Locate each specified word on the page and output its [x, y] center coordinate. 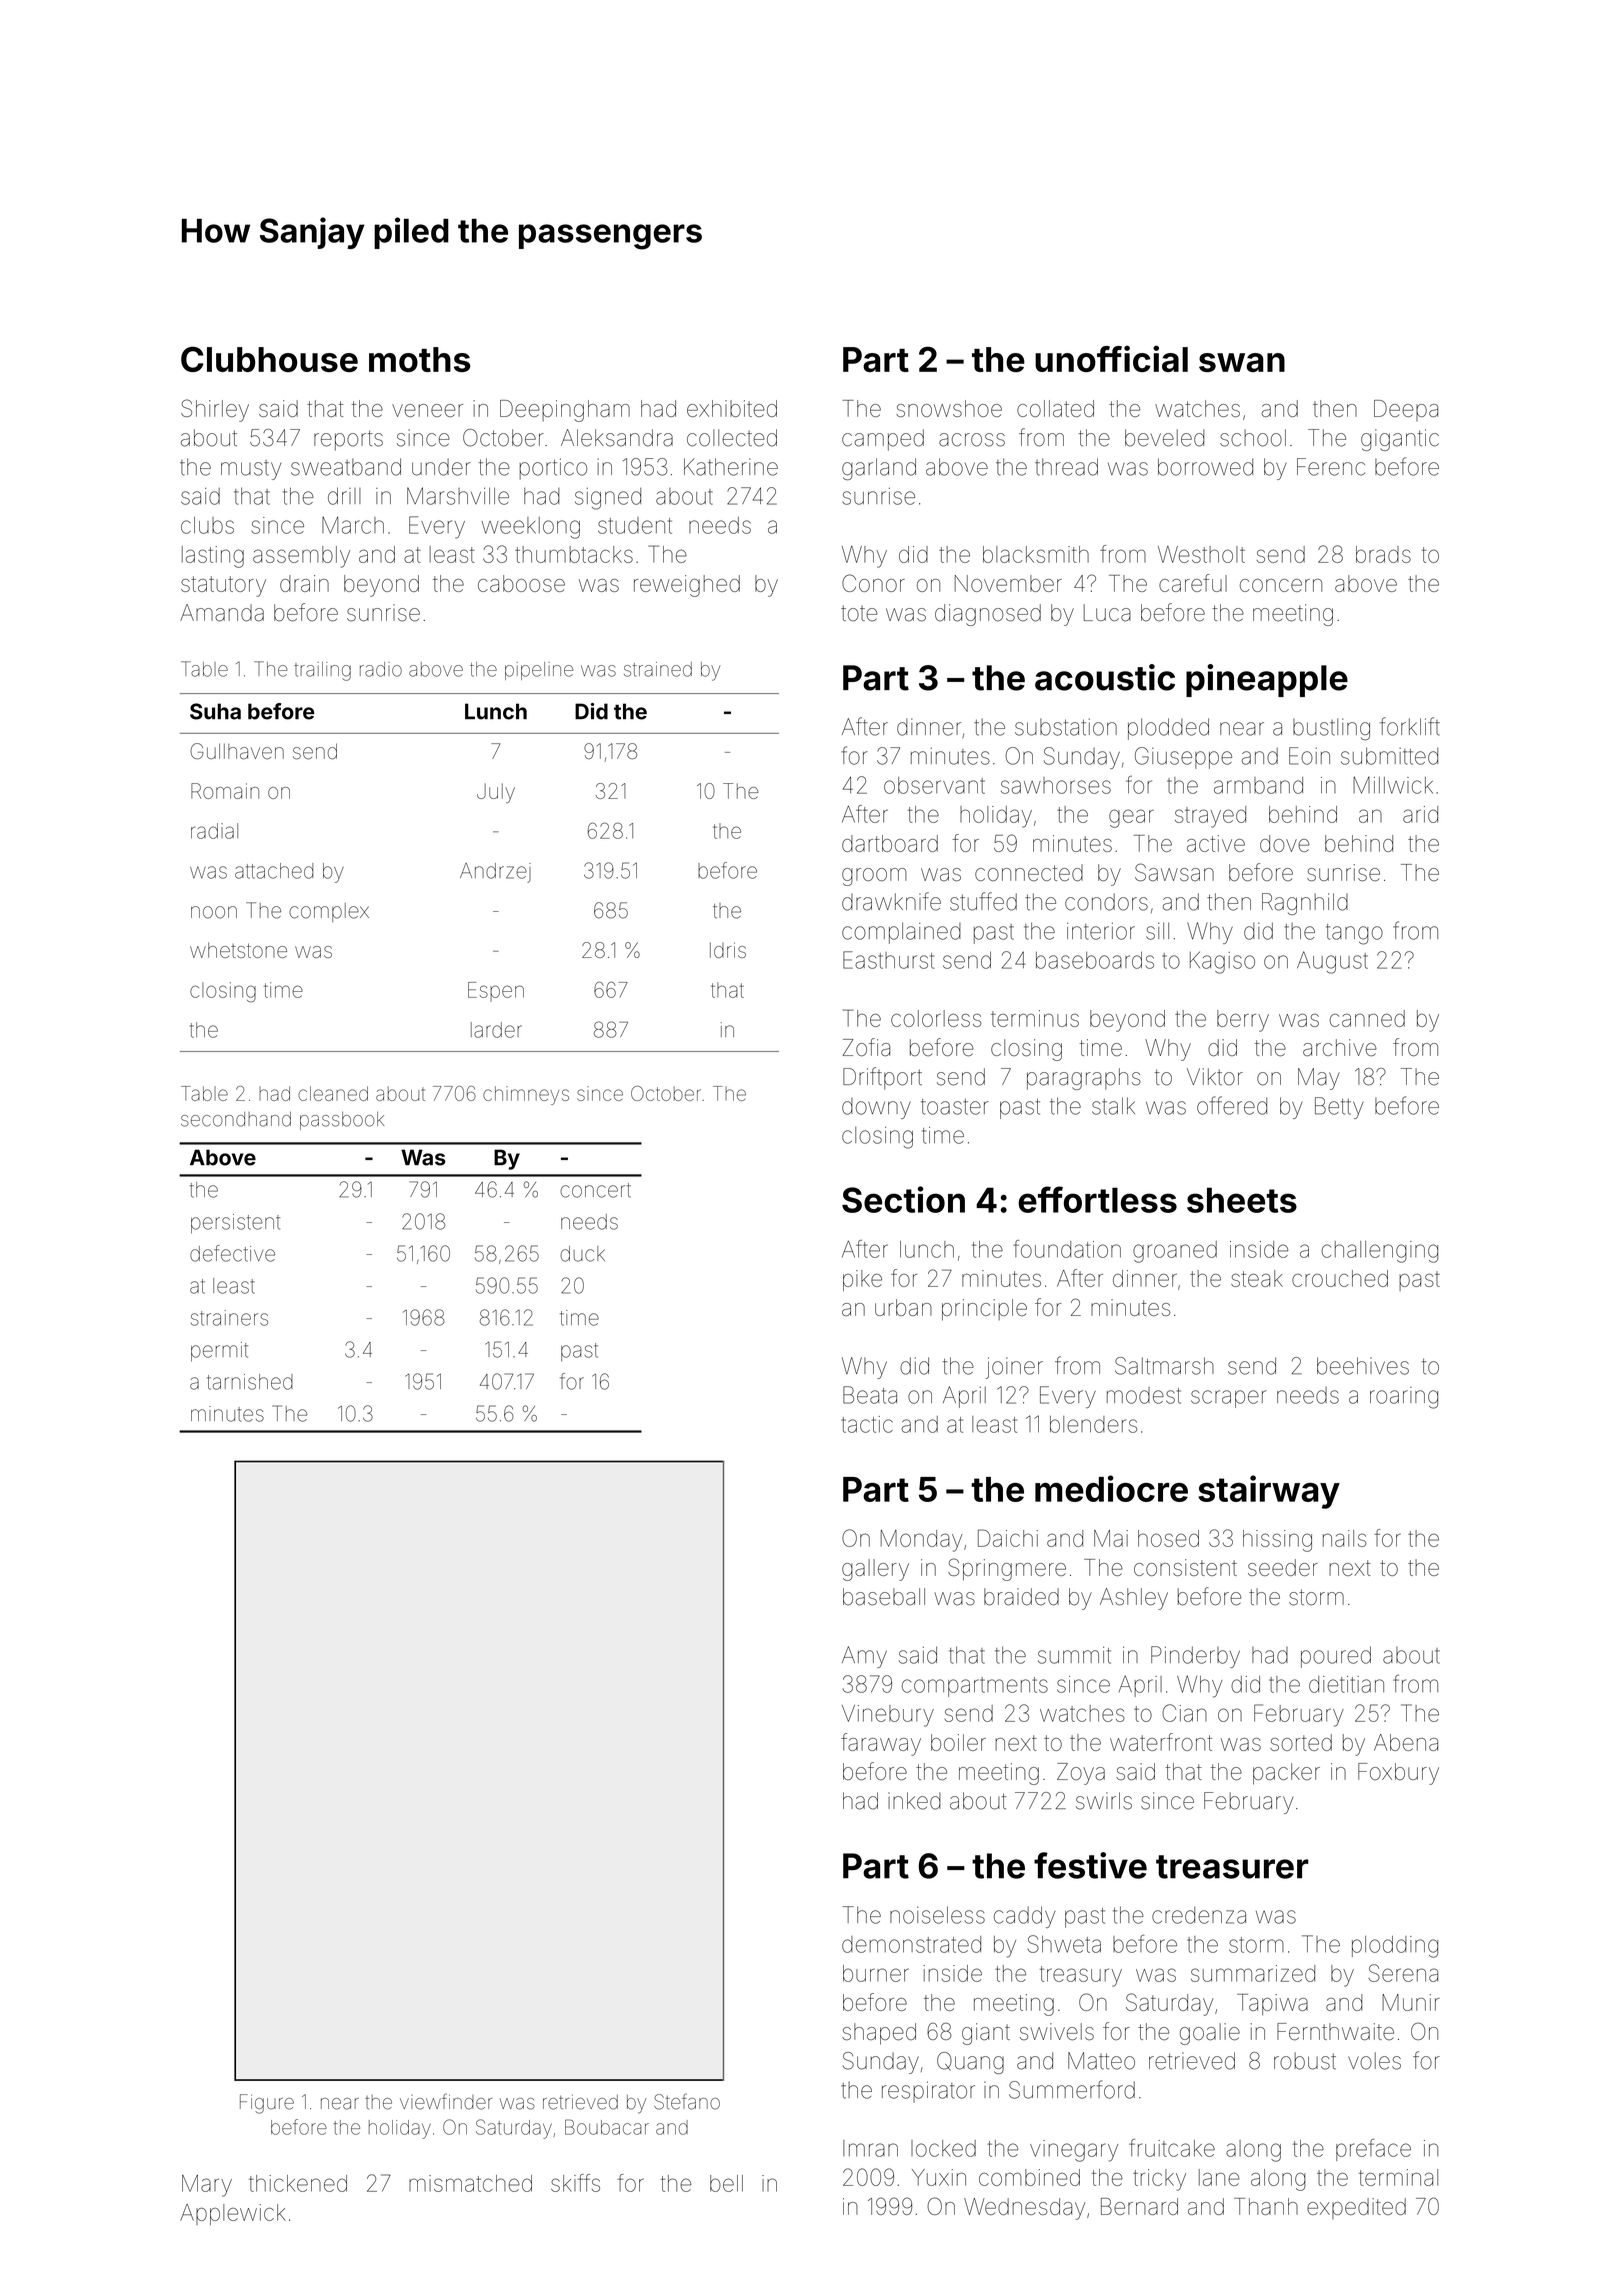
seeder [1283, 1567]
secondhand [236, 1119]
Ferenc [1331, 467]
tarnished [250, 1382]
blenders [1093, 1424]
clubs [207, 525]
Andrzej [495, 873]
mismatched [470, 2183]
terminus [1035, 1018]
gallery [875, 1570]
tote [859, 613]
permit [219, 1352]
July [496, 793]
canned [1367, 1018]
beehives [1363, 1366]
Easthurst [888, 960]
